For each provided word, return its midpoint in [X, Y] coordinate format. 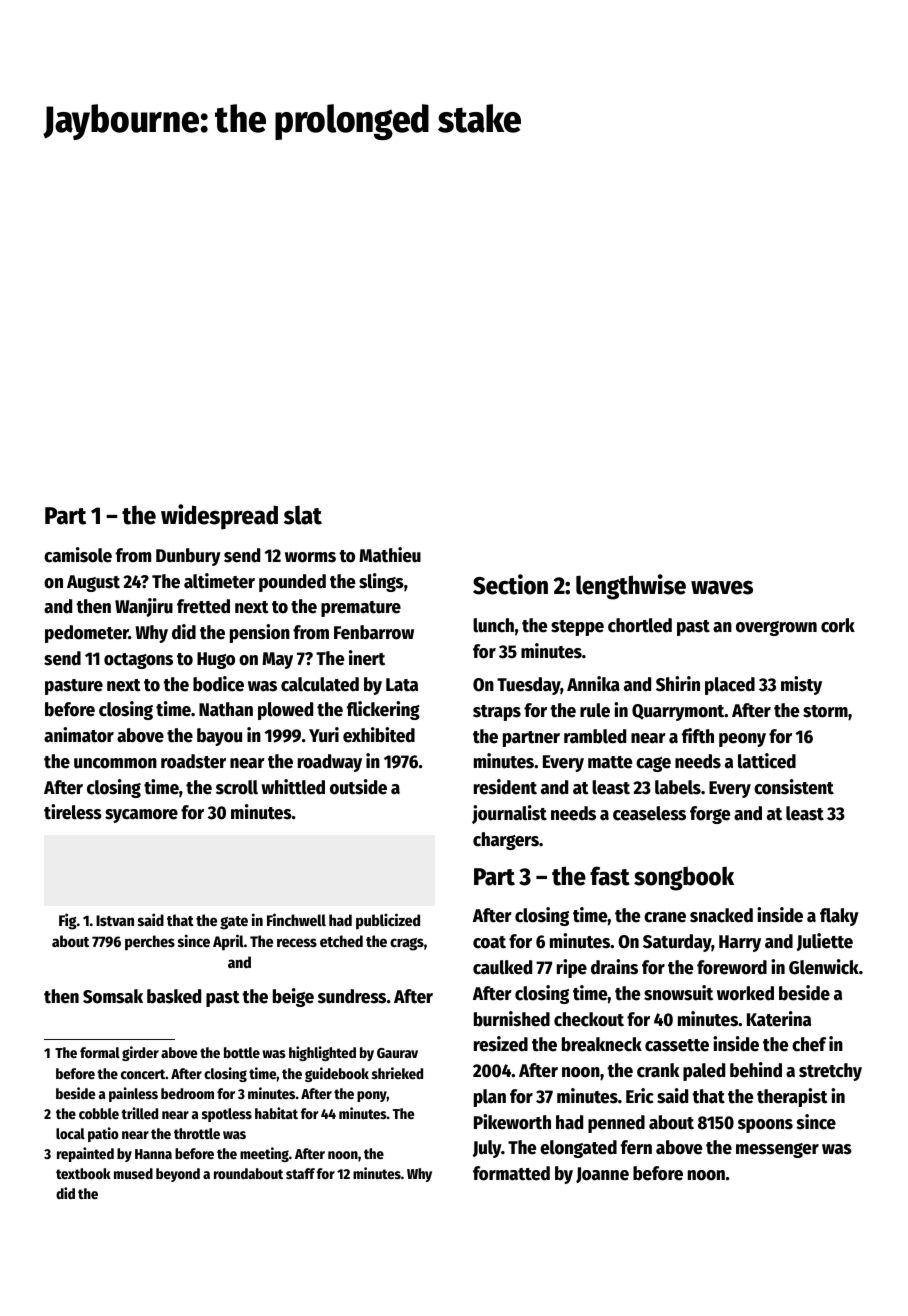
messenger [777, 1150]
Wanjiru [144, 607]
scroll [237, 787]
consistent [794, 787]
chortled [640, 625]
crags [407, 944]
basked [174, 996]
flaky [839, 917]
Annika [593, 684]
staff [300, 1173]
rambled [595, 736]
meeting [264, 1154]
